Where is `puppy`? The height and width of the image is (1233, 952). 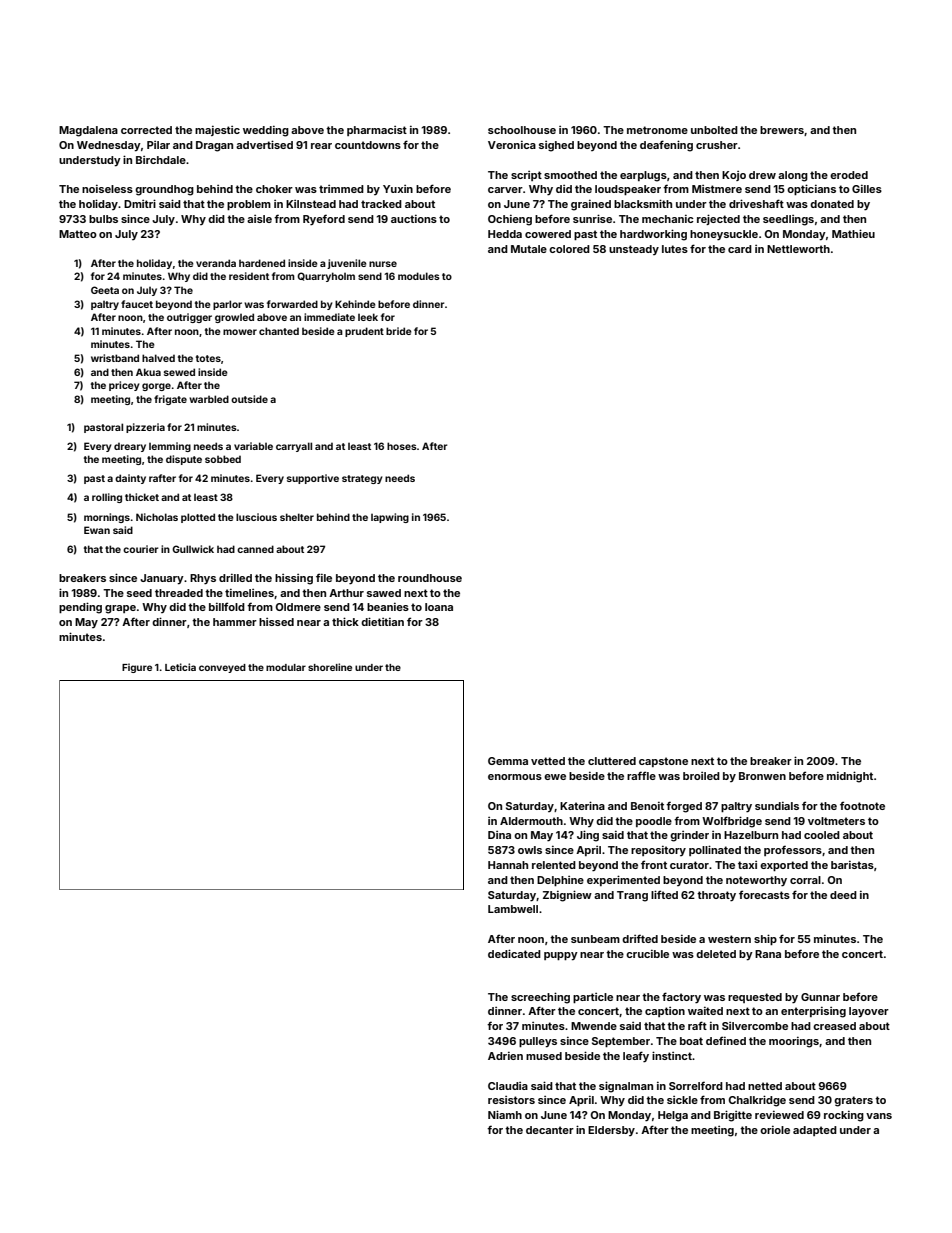
puppy is located at coordinates (561, 956).
